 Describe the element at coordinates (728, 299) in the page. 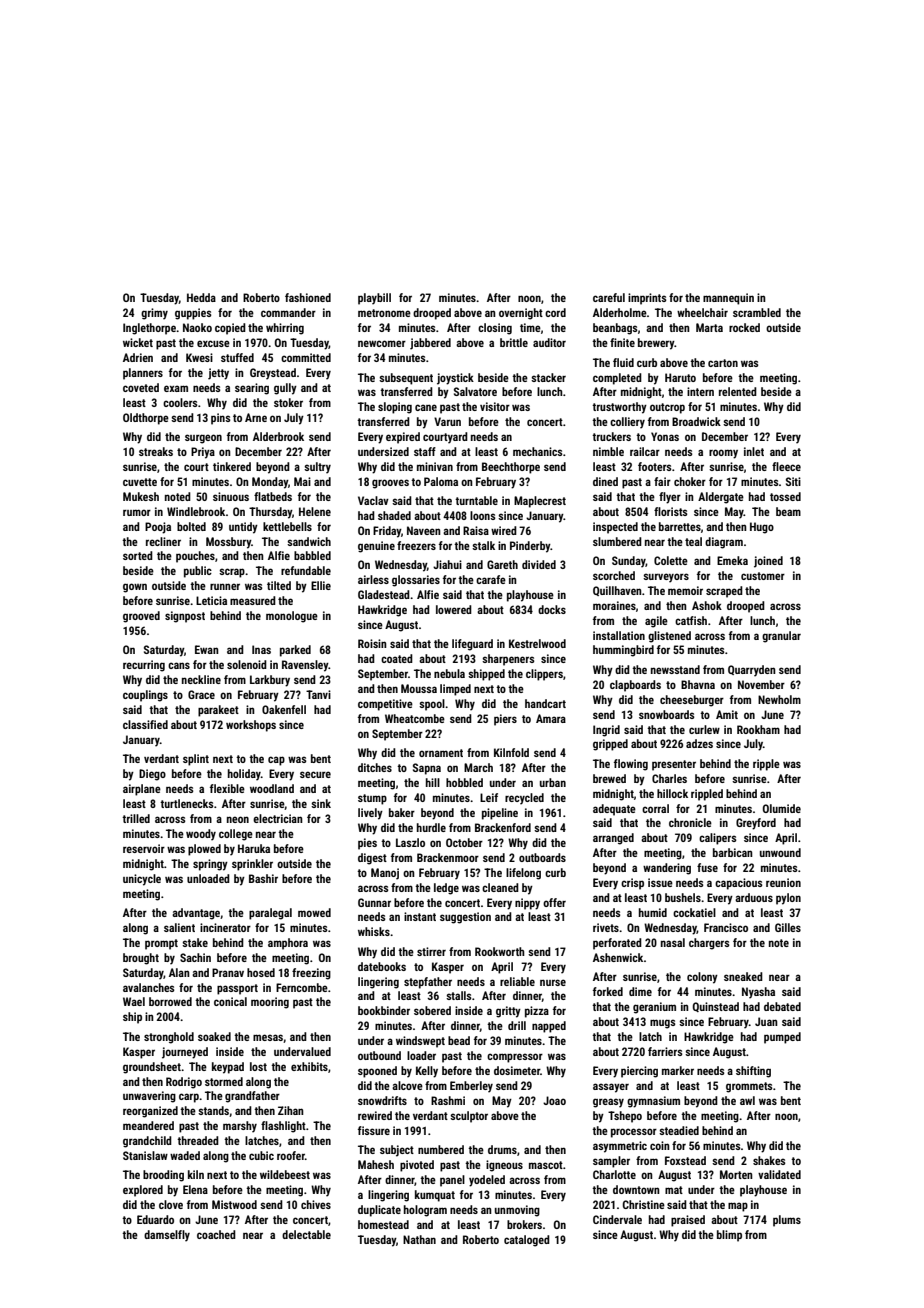

I see `mannequin` at that location.
